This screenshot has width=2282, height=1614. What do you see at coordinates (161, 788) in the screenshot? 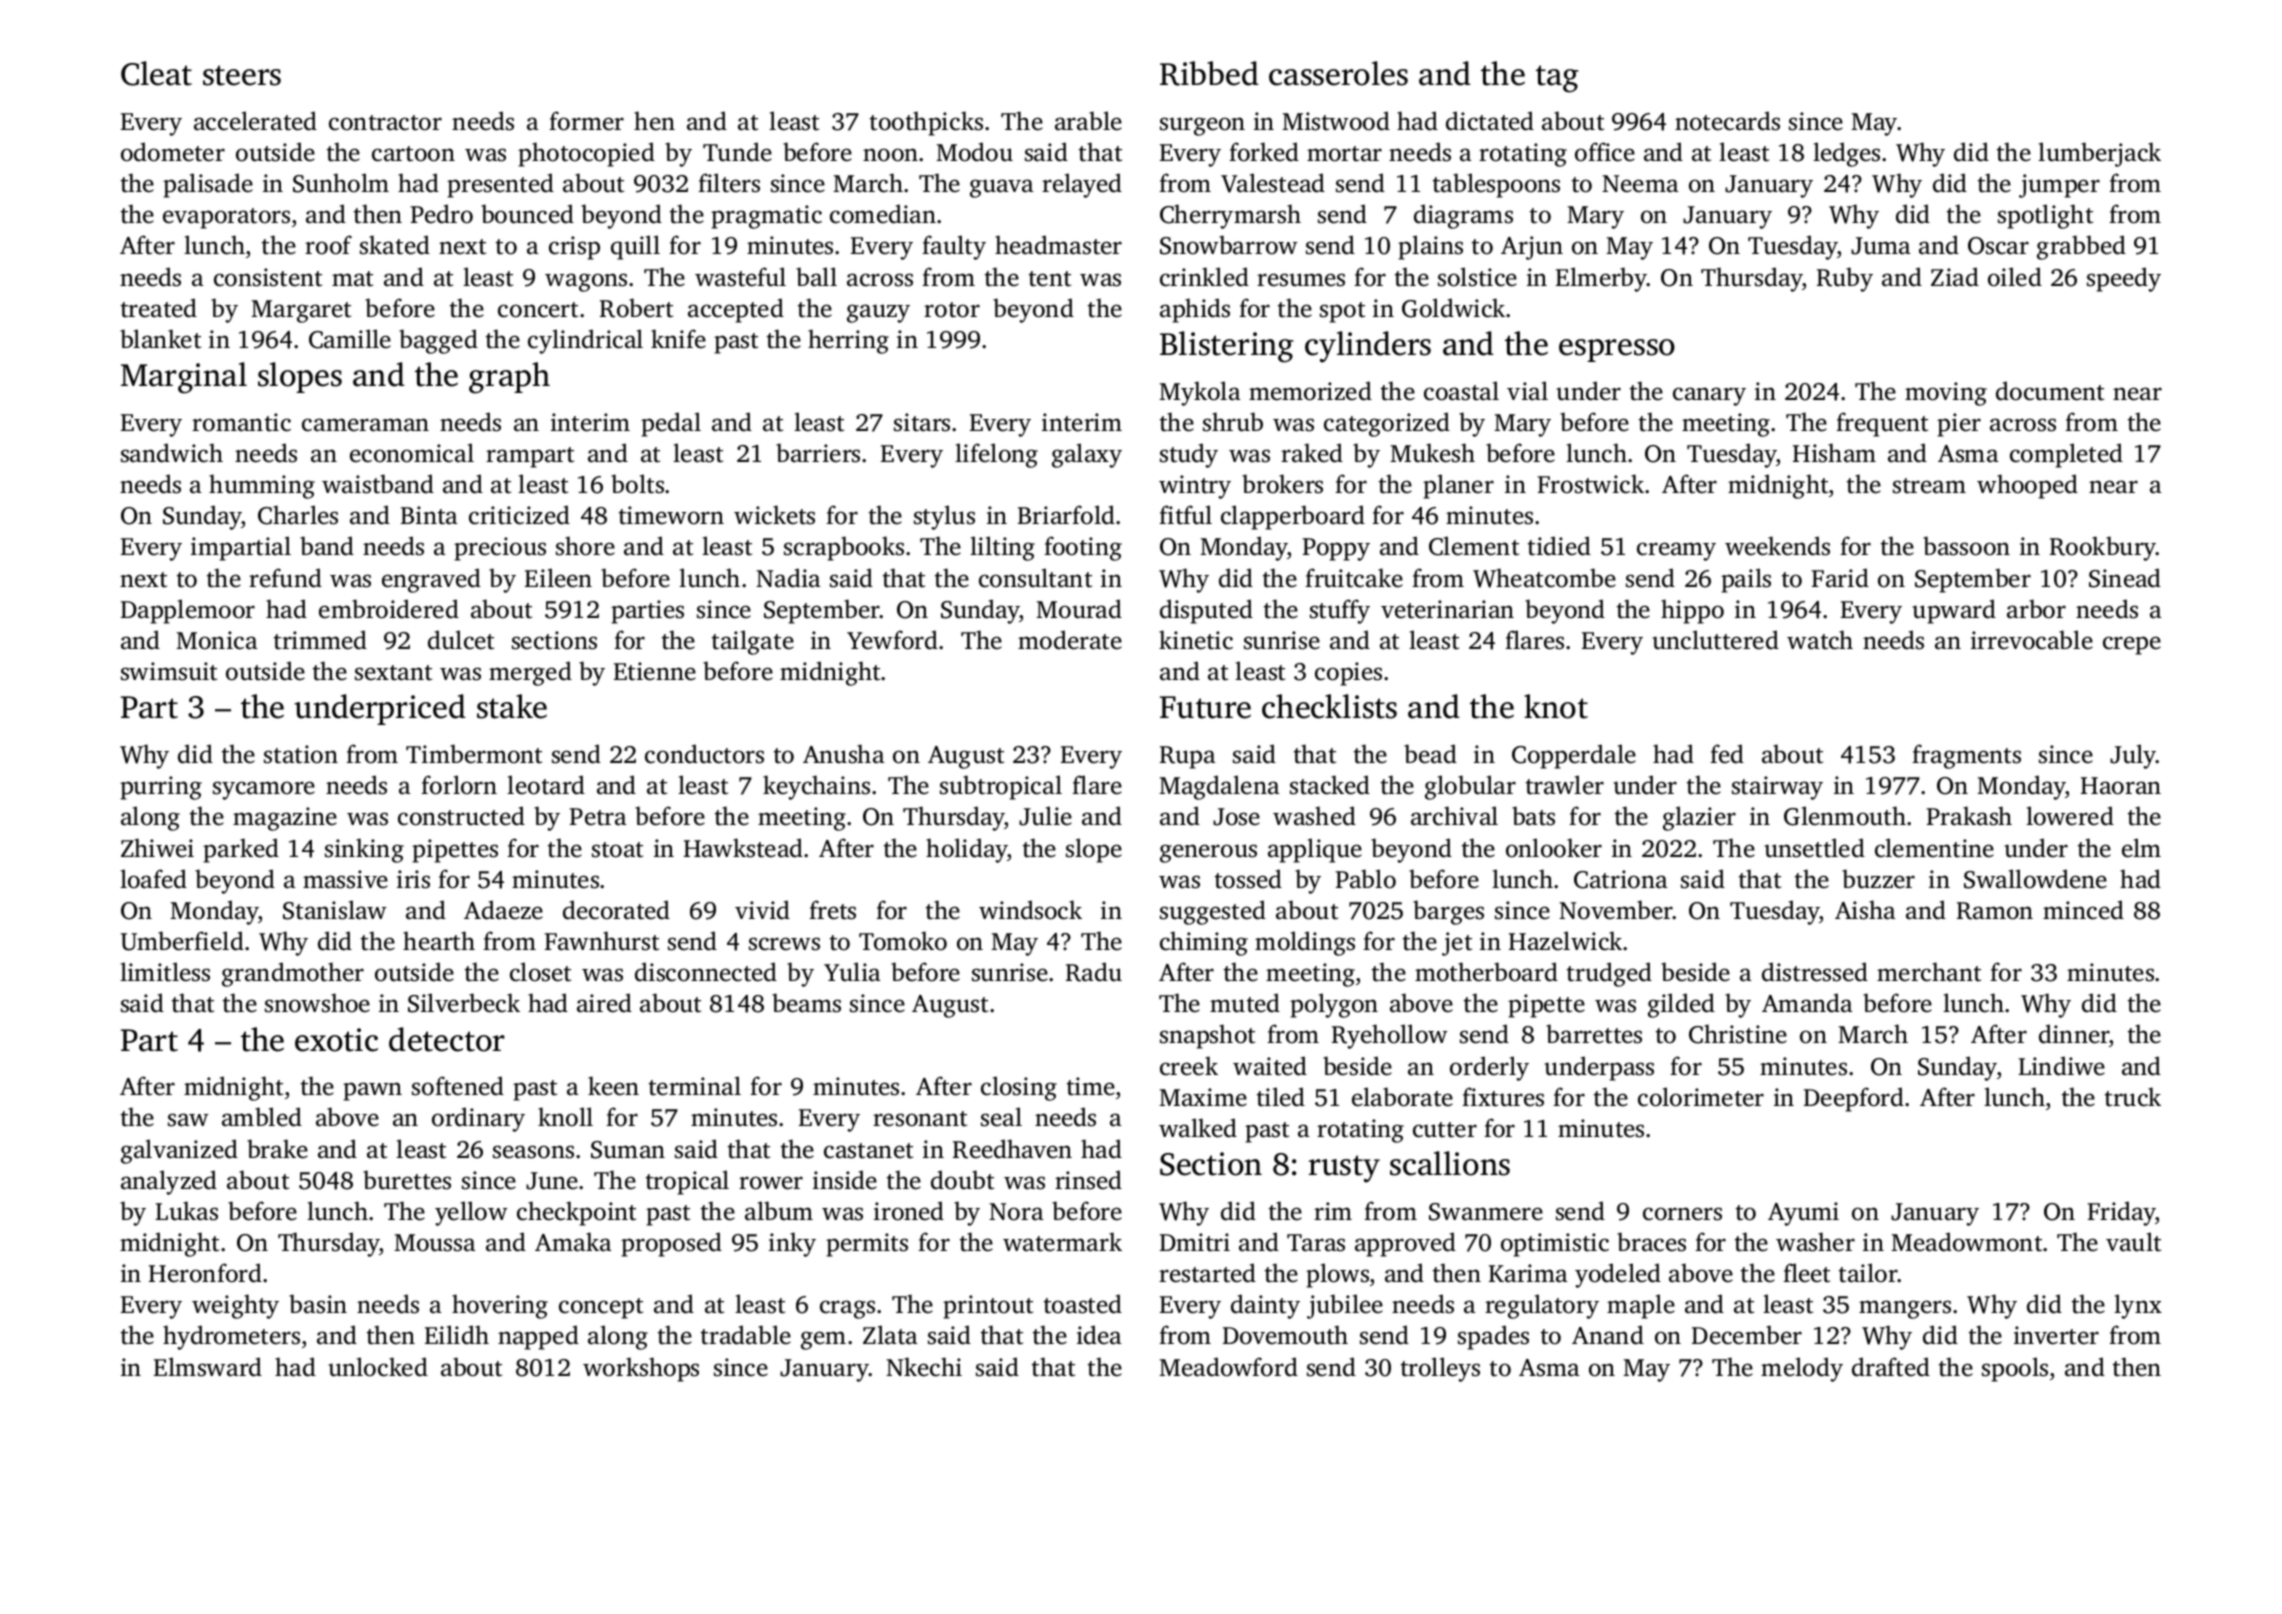
I see `purring` at bounding box center [161, 788].
